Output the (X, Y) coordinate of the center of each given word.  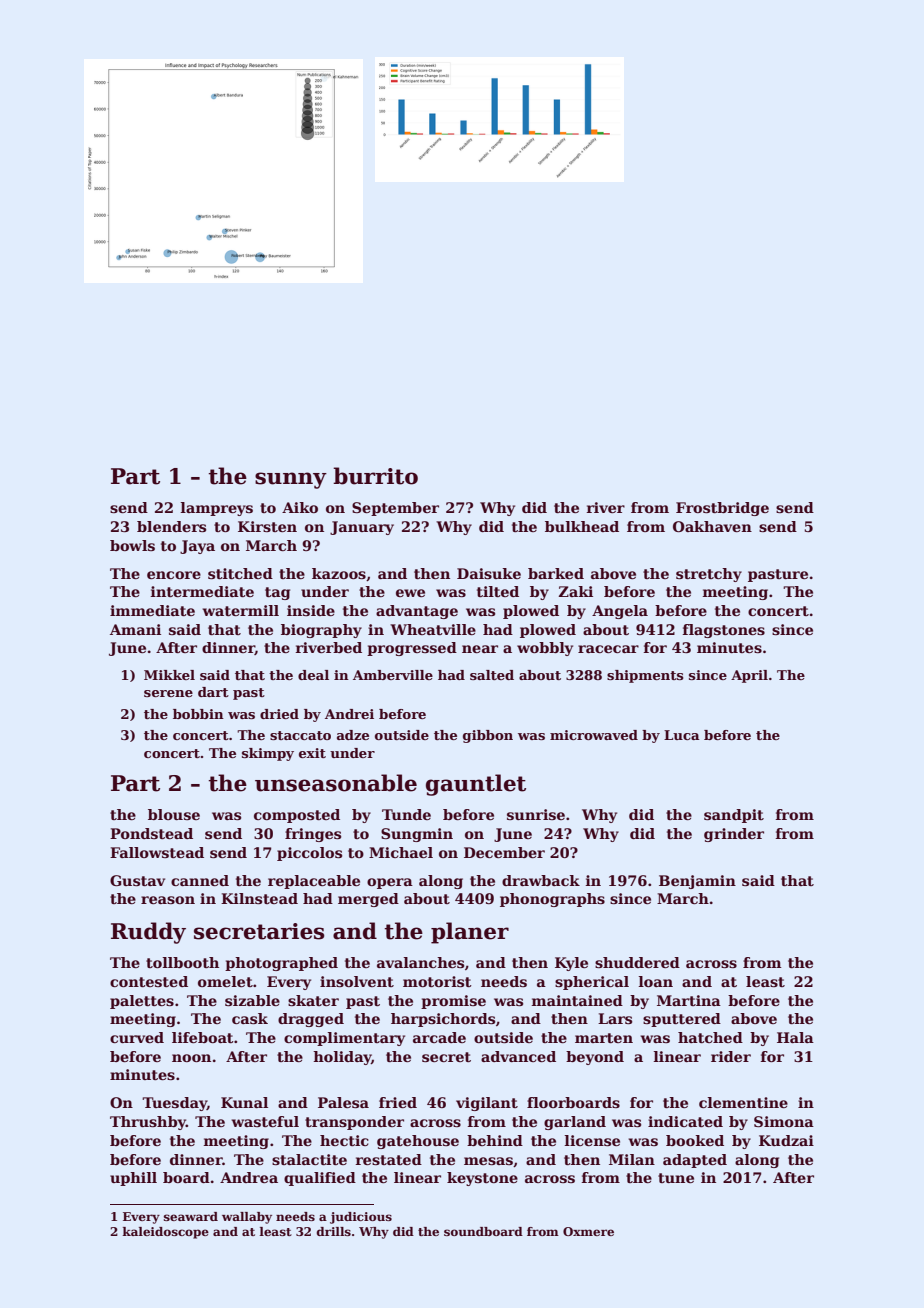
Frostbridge (722, 509)
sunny (291, 480)
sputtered (682, 1020)
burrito (375, 476)
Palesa (343, 1102)
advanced (518, 1056)
